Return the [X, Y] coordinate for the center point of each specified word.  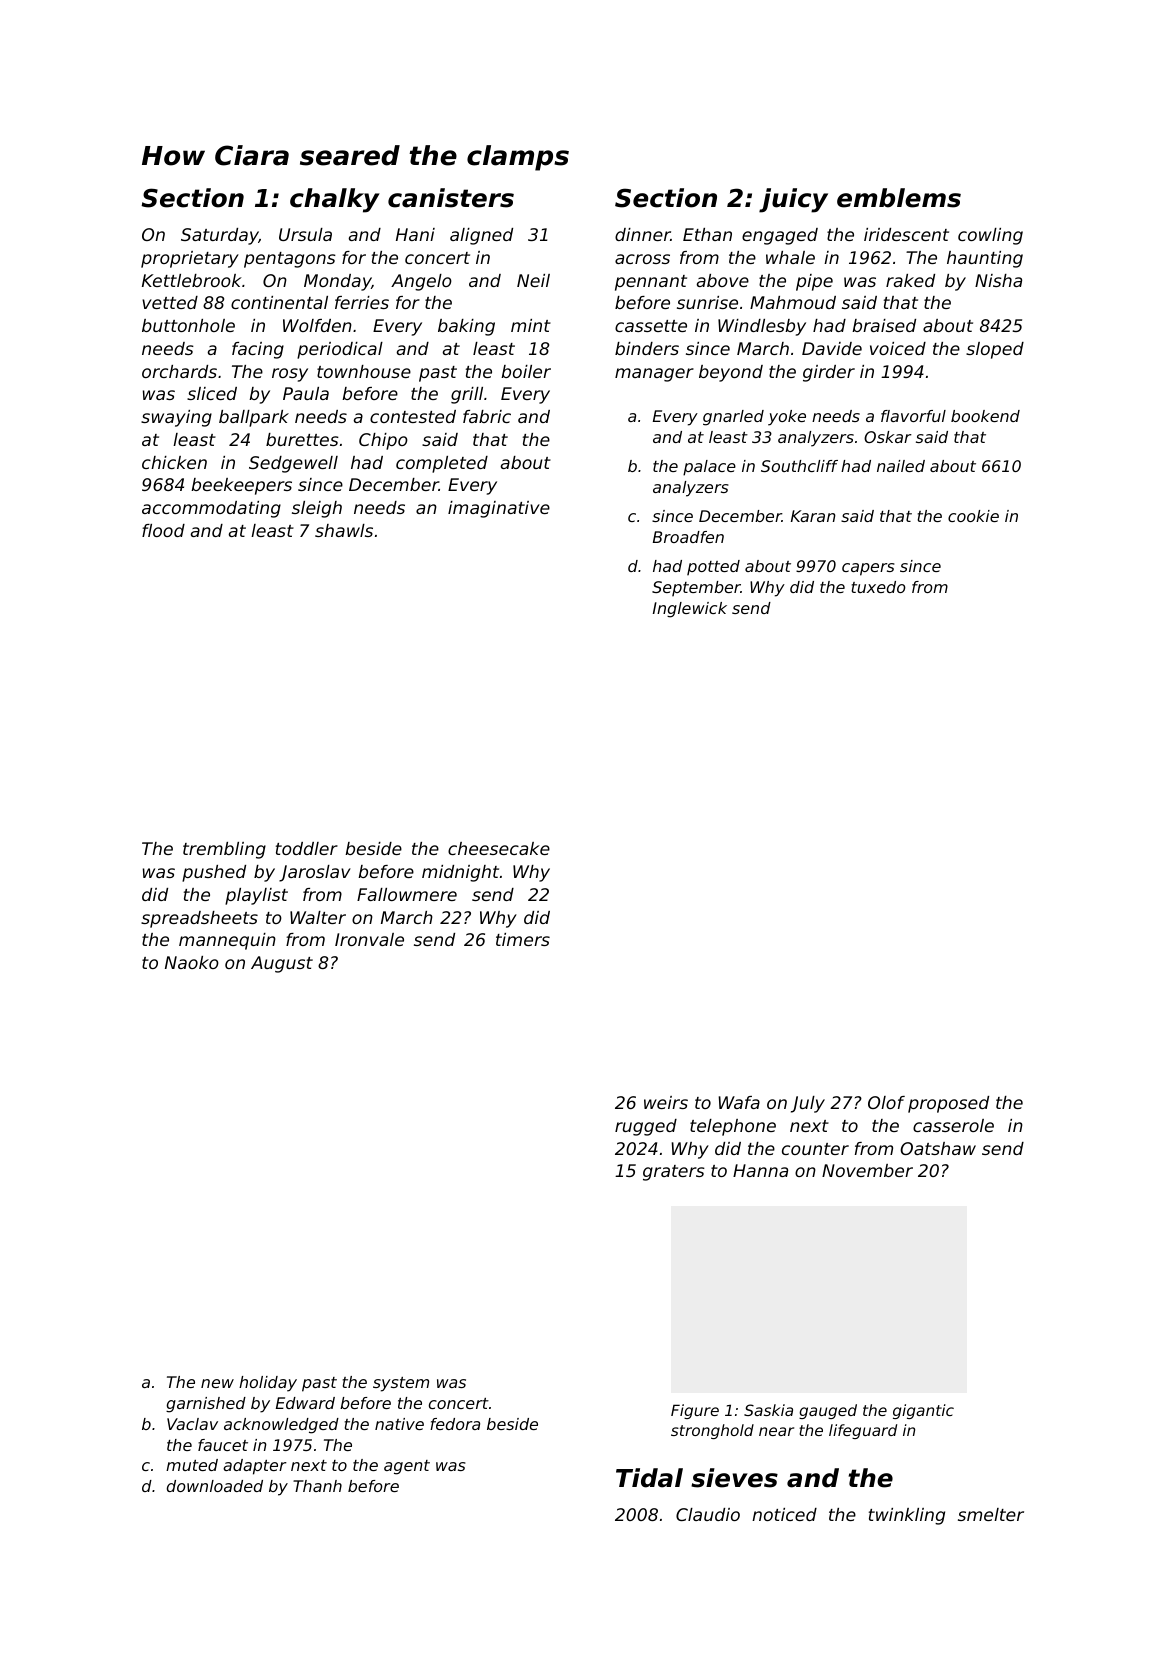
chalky [335, 200]
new [217, 1383]
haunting [985, 259]
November [867, 1170]
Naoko [192, 962]
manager [654, 375]
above [723, 280]
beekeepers [241, 486]
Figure [695, 1411]
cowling [990, 236]
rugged [646, 1127]
